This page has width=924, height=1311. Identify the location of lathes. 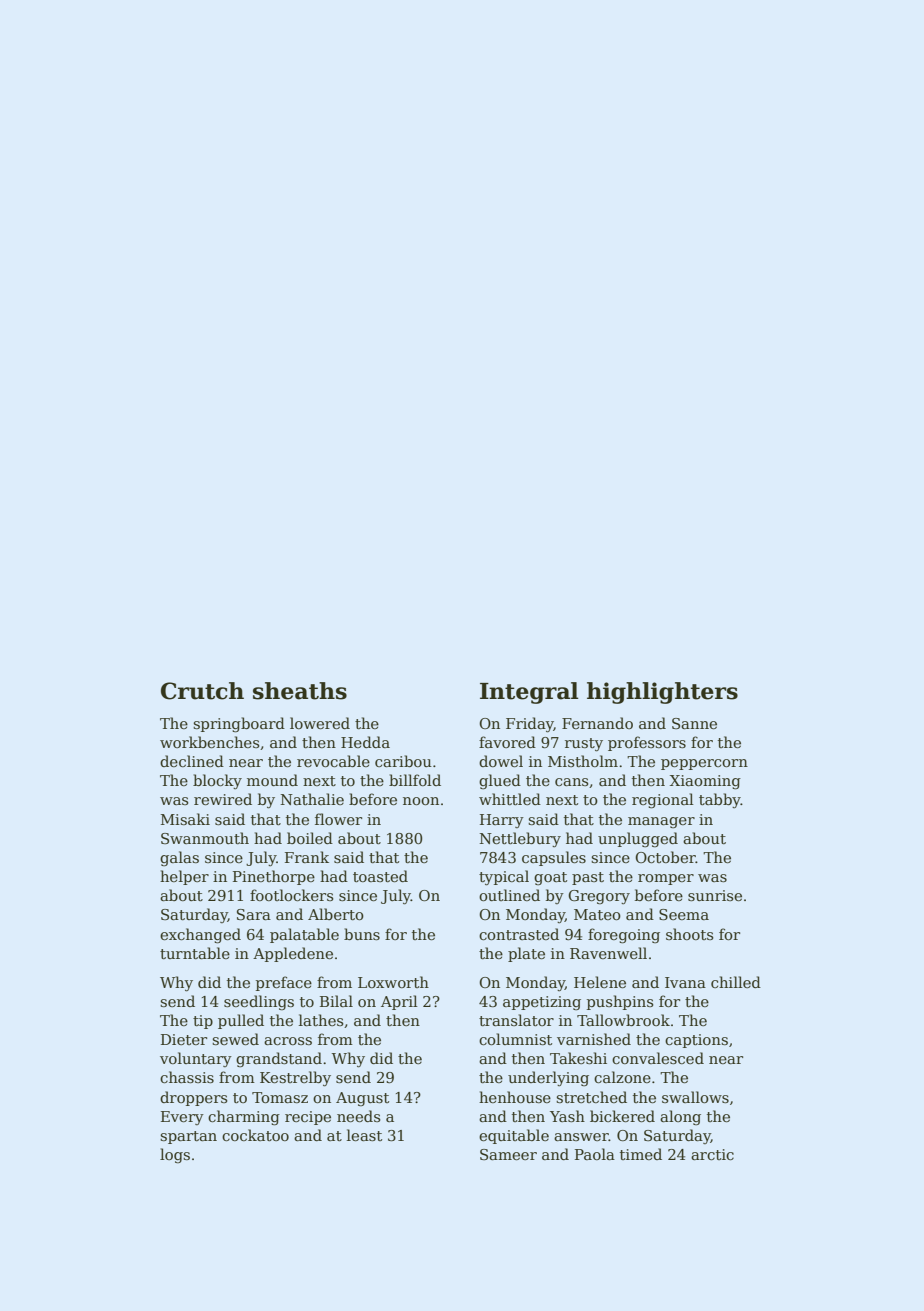
(321, 1020).
